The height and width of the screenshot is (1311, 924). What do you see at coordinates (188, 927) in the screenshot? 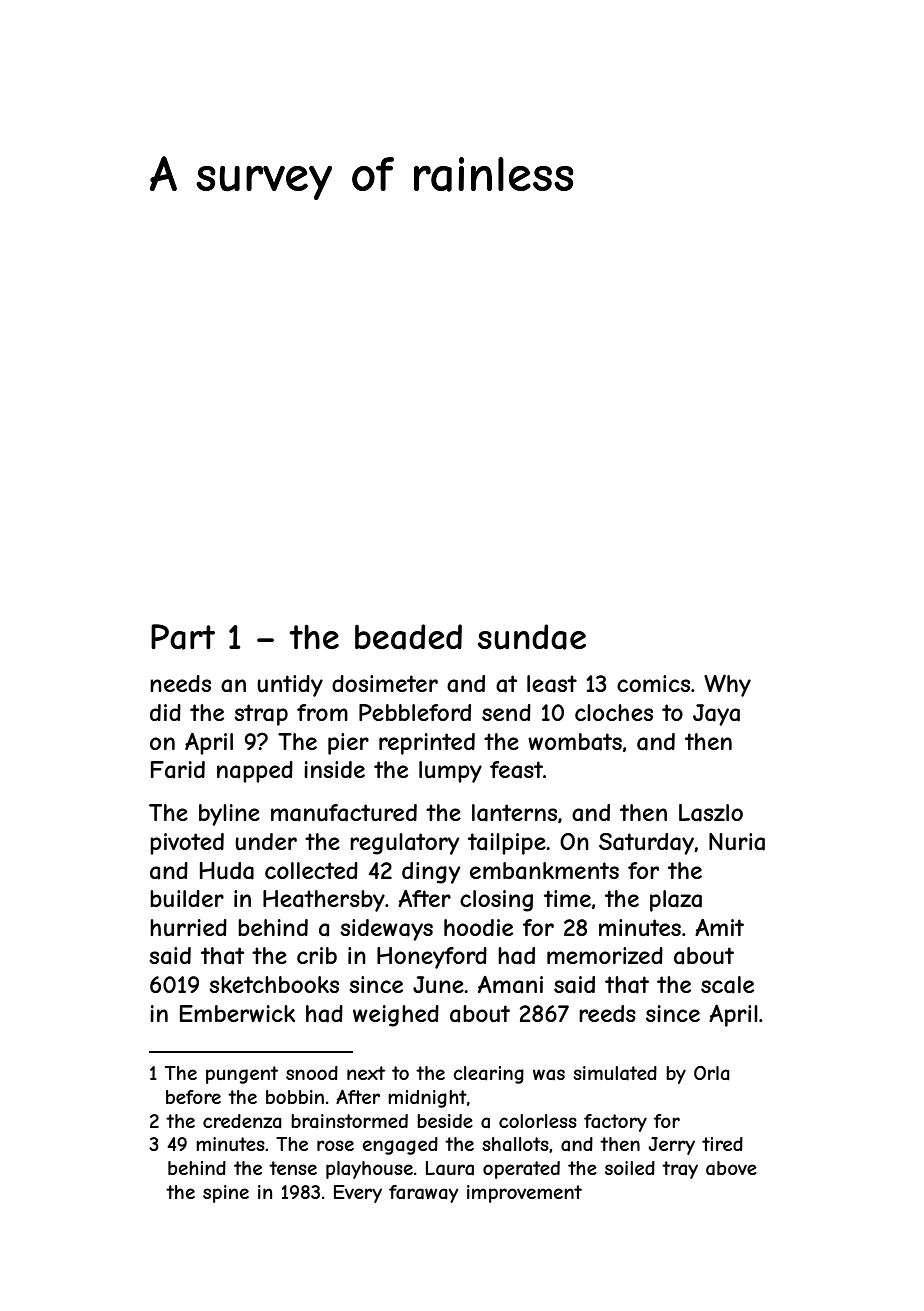
I see `hurried` at bounding box center [188, 927].
